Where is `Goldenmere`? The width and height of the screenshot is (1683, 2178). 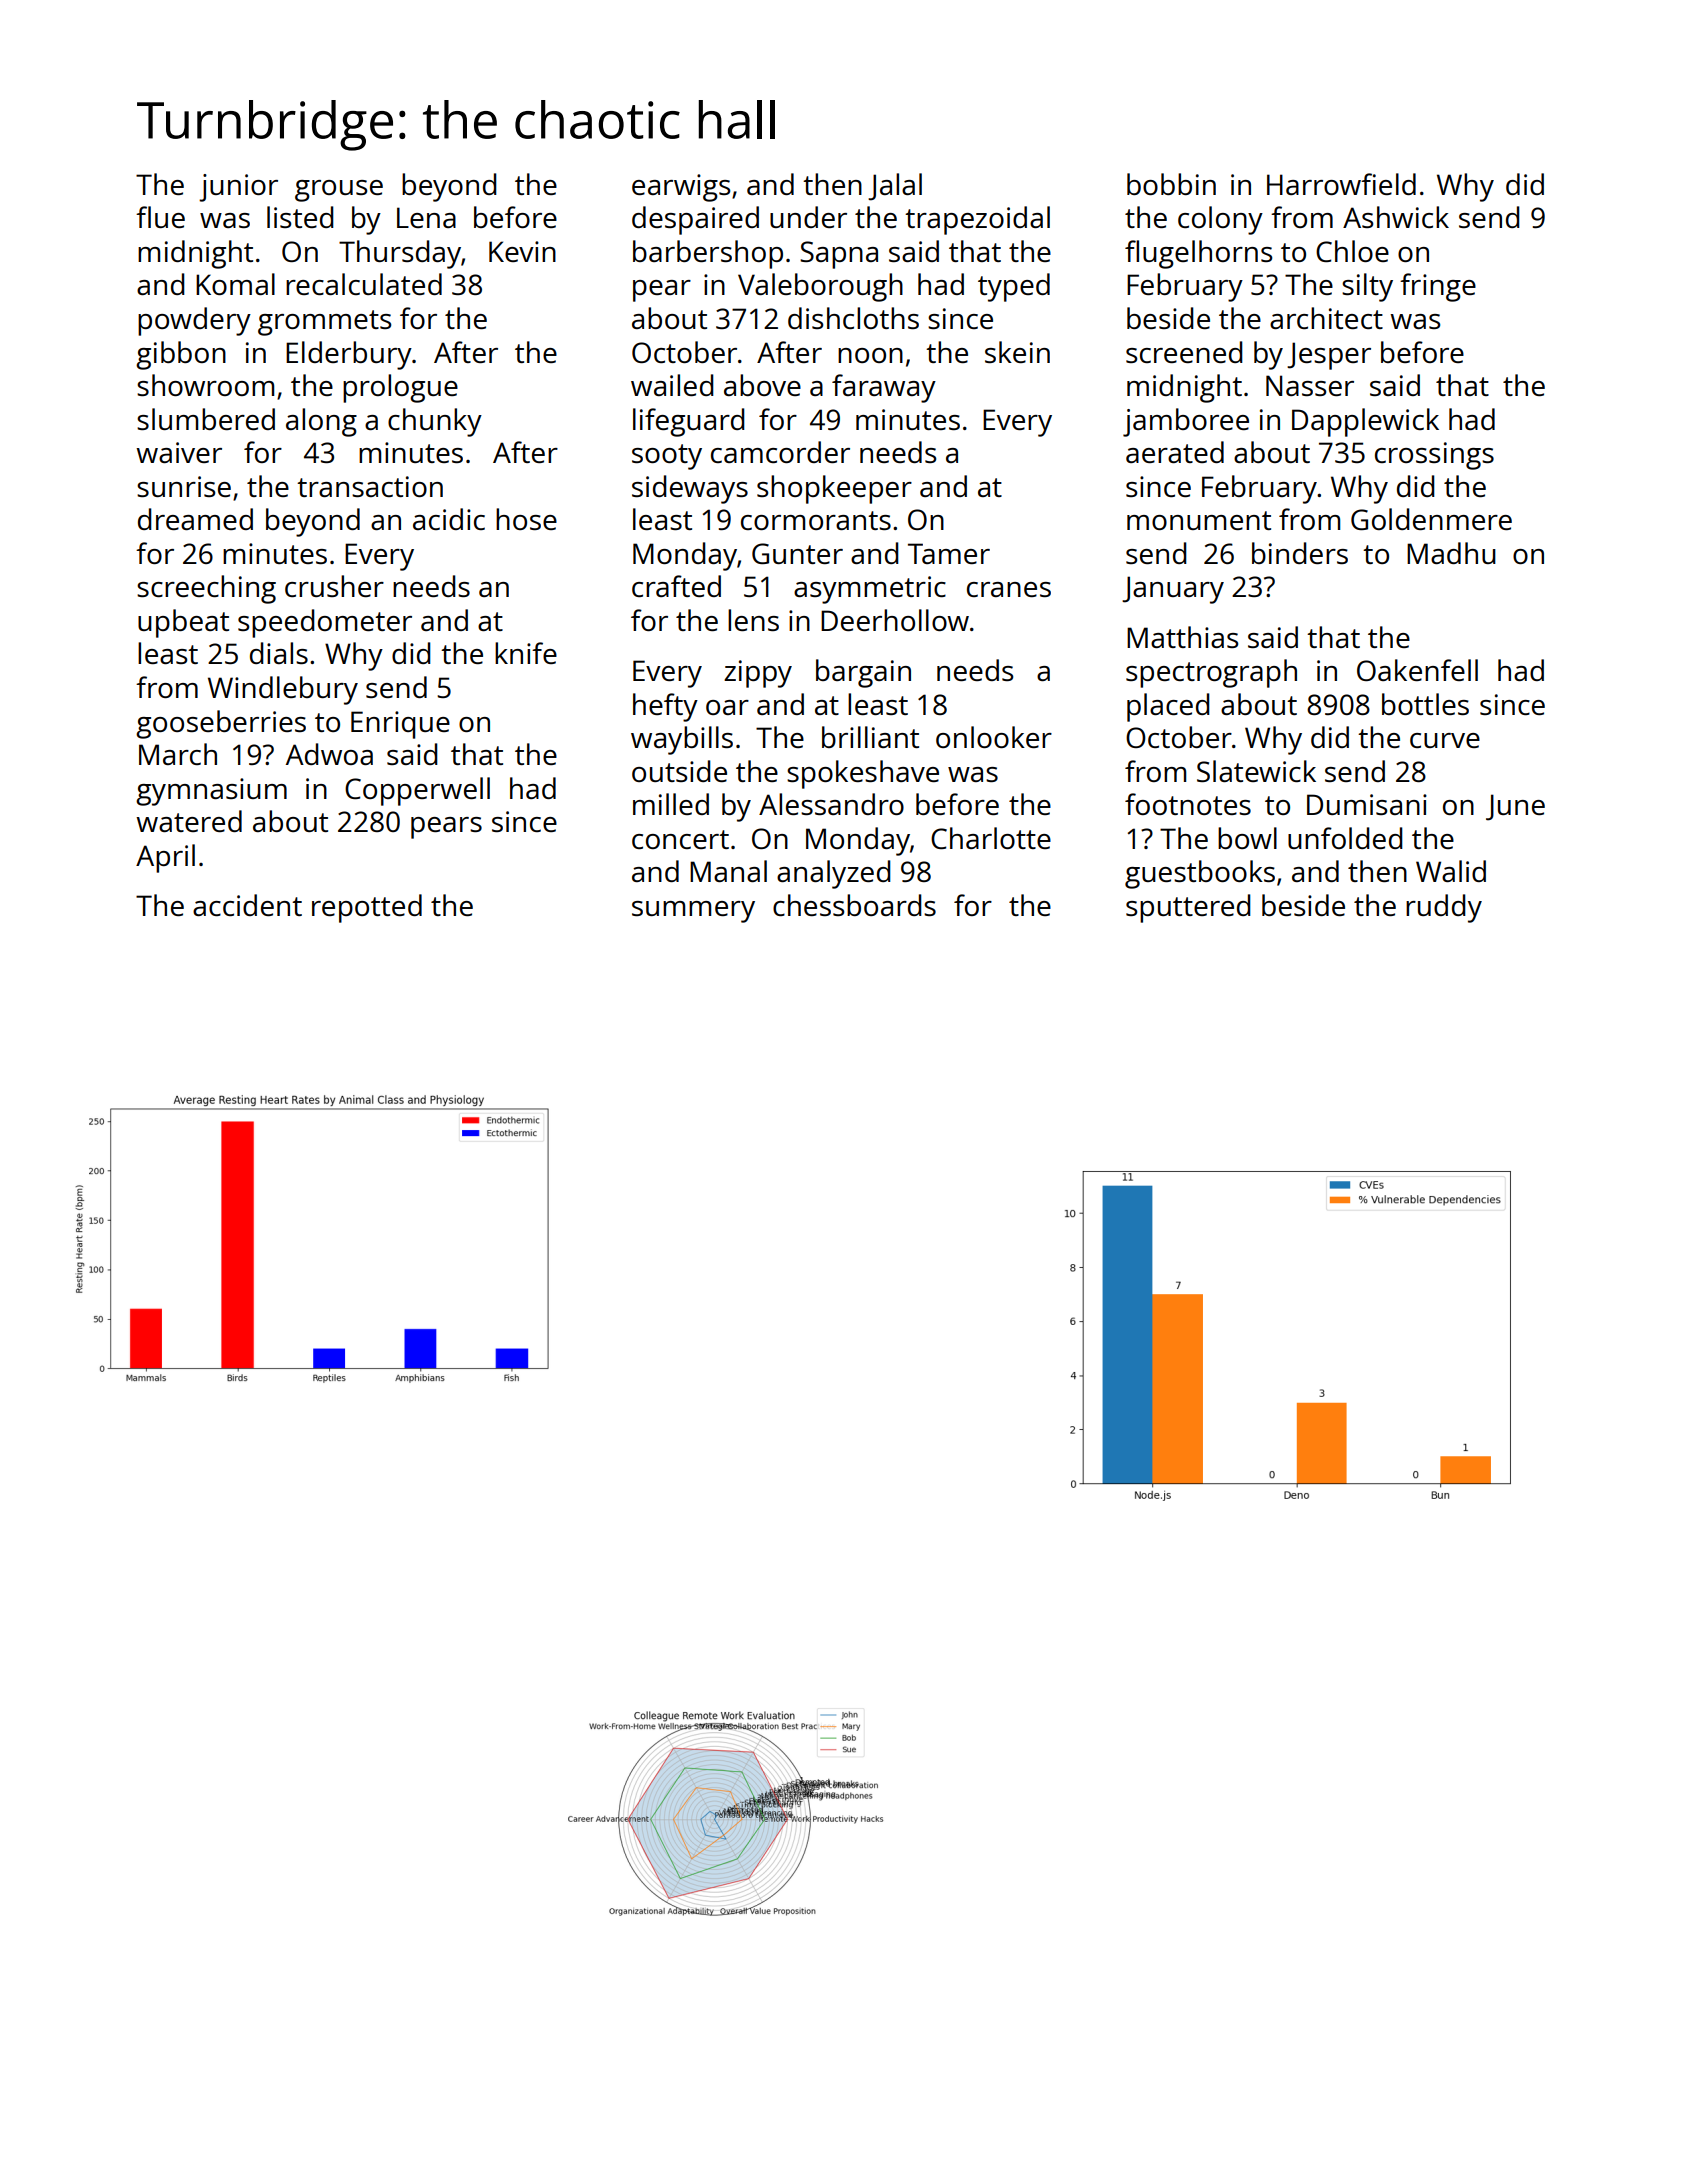 Goldenmere is located at coordinates (1431, 519).
